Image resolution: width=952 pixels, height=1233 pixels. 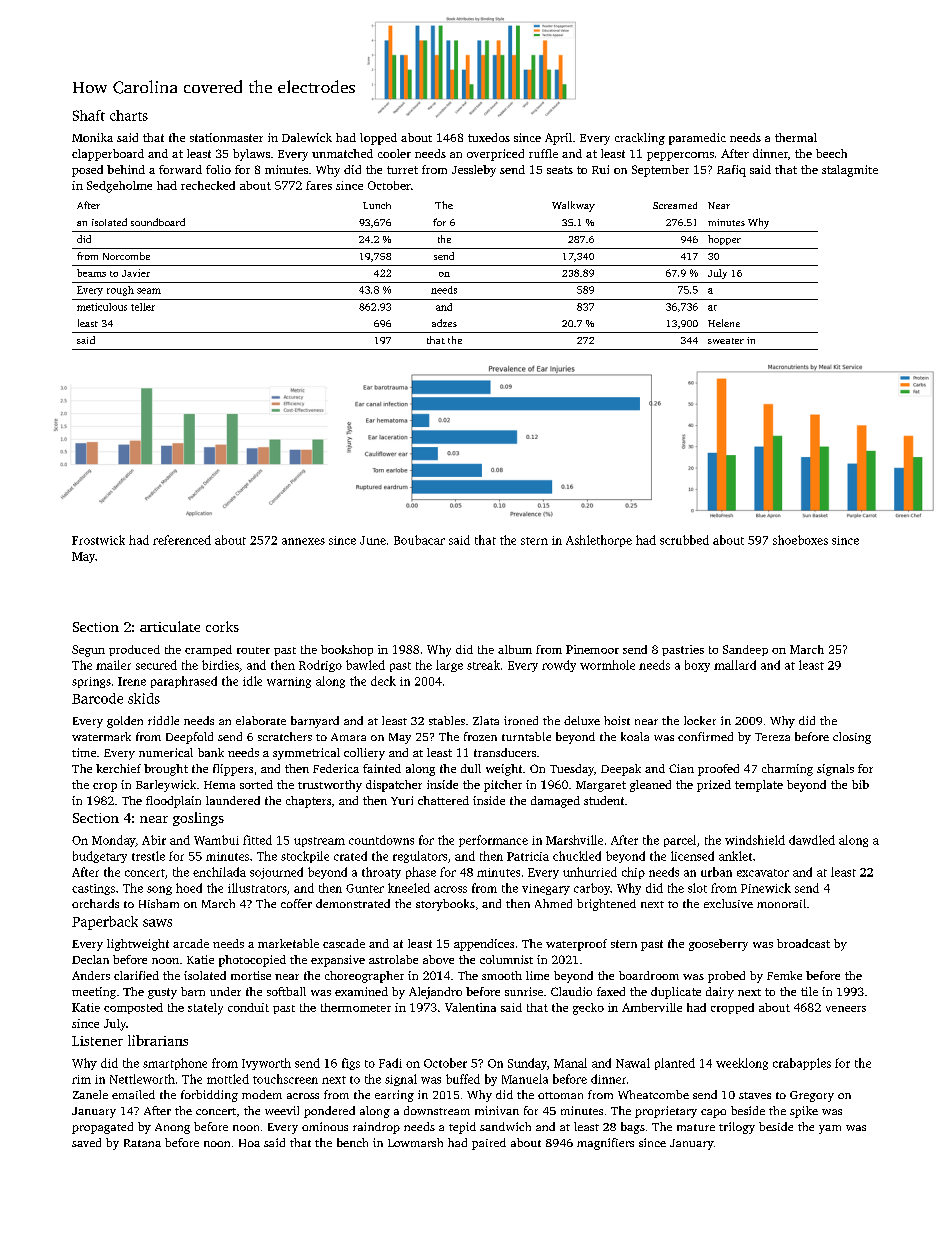 I want to click on lopped, so click(x=378, y=139).
